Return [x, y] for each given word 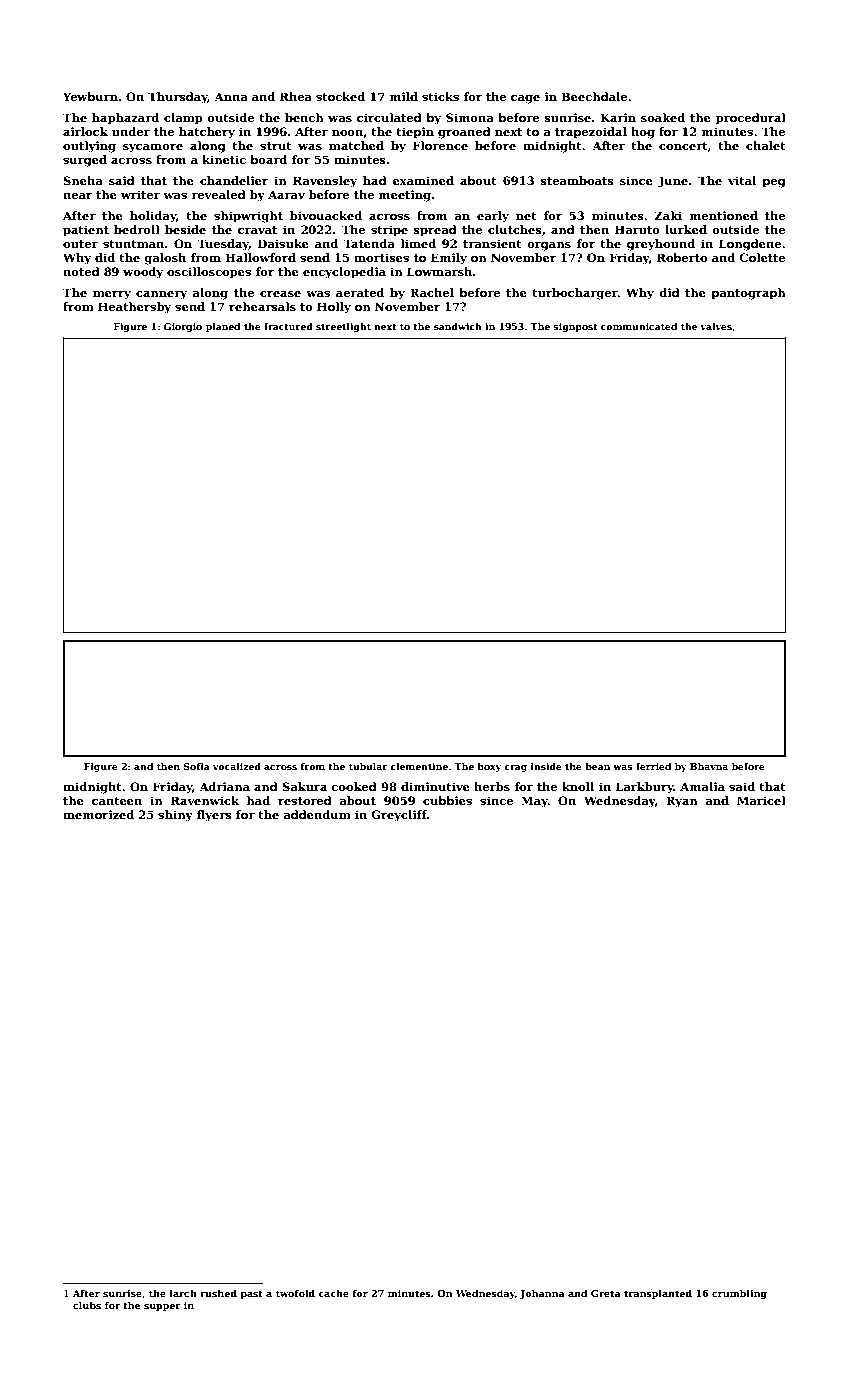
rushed [218, 1293]
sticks [440, 96]
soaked [663, 117]
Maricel [761, 800]
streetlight [343, 327]
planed [223, 327]
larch [183, 1293]
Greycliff [399, 816]
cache [333, 1293]
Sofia [197, 766]
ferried [653, 766]
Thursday [178, 98]
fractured [288, 326]
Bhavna [709, 766]
